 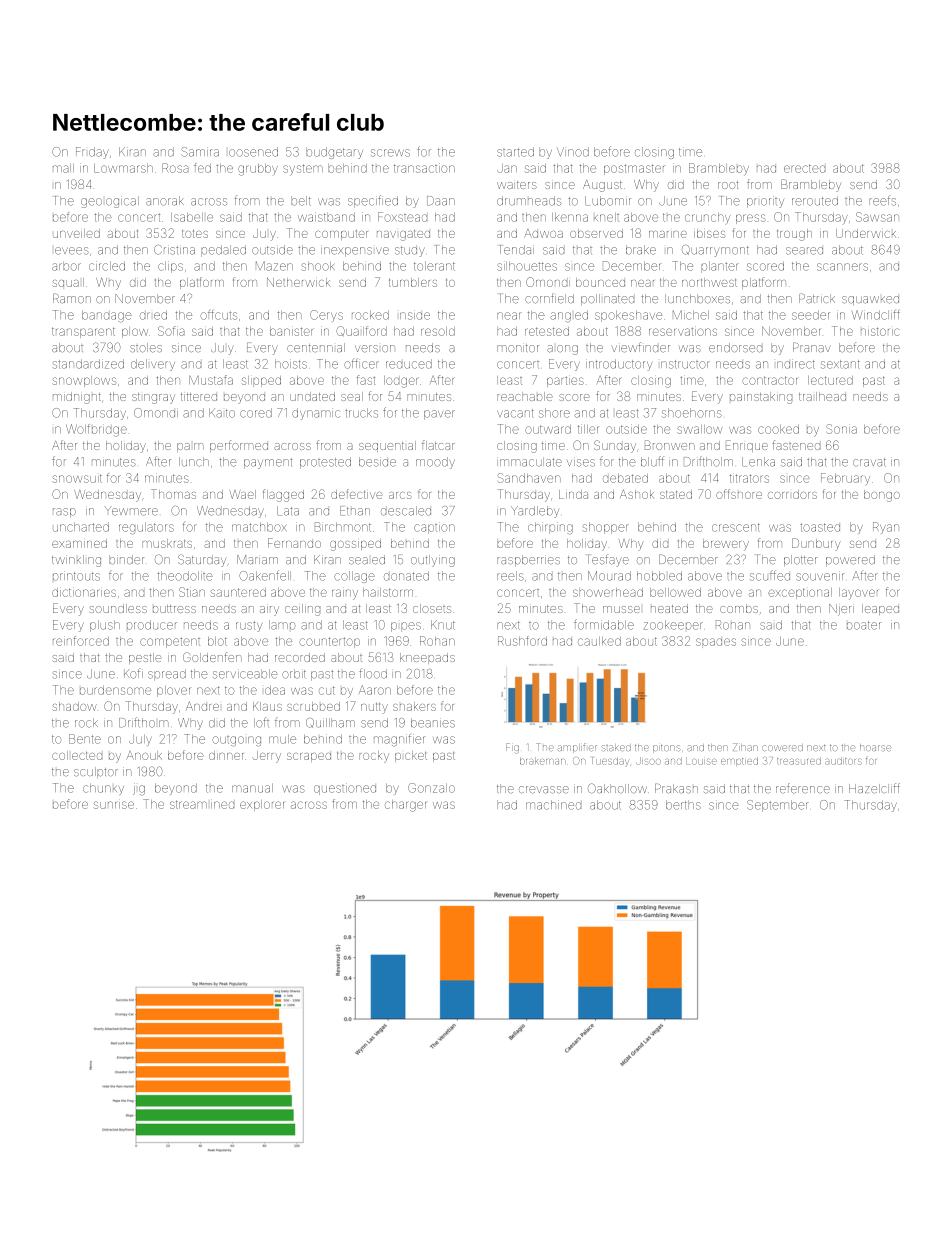 What do you see at coordinates (77, 398) in the screenshot?
I see `midnight` at bounding box center [77, 398].
